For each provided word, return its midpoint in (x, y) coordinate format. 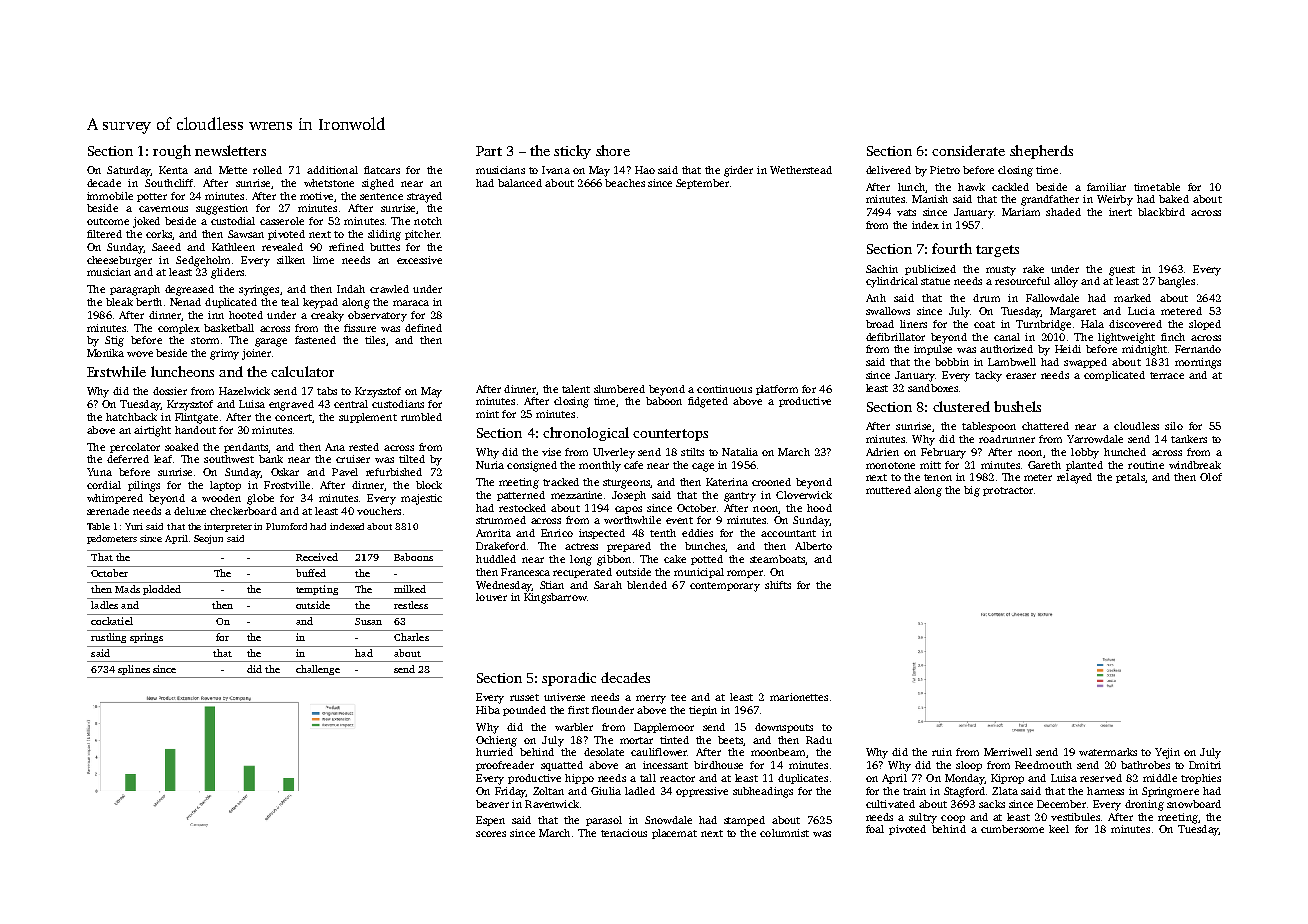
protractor (1008, 491)
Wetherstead (801, 170)
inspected (602, 534)
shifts (778, 585)
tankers (1189, 439)
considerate (968, 150)
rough (172, 152)
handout (195, 430)
